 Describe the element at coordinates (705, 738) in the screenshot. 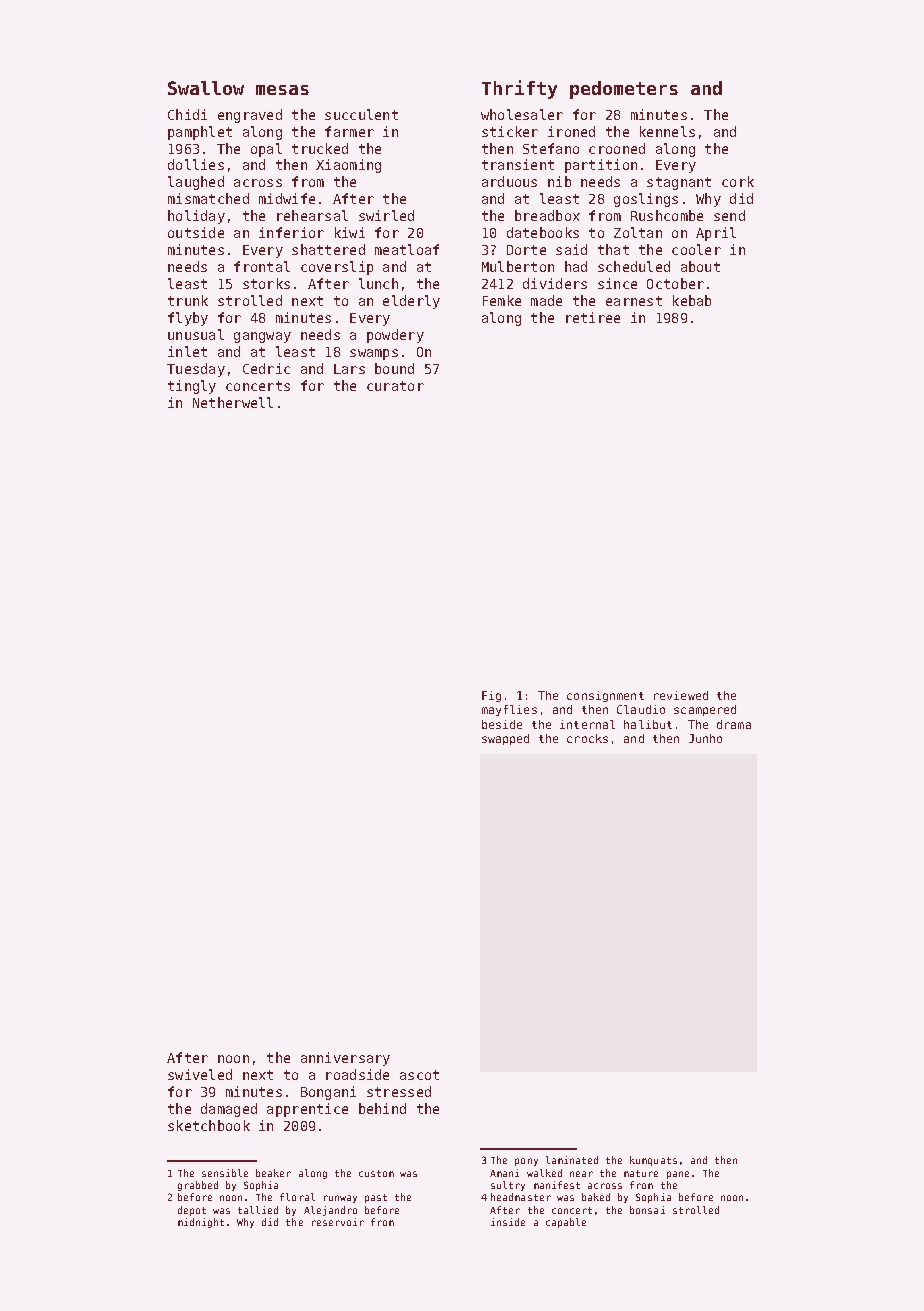

I see `Junho` at that location.
